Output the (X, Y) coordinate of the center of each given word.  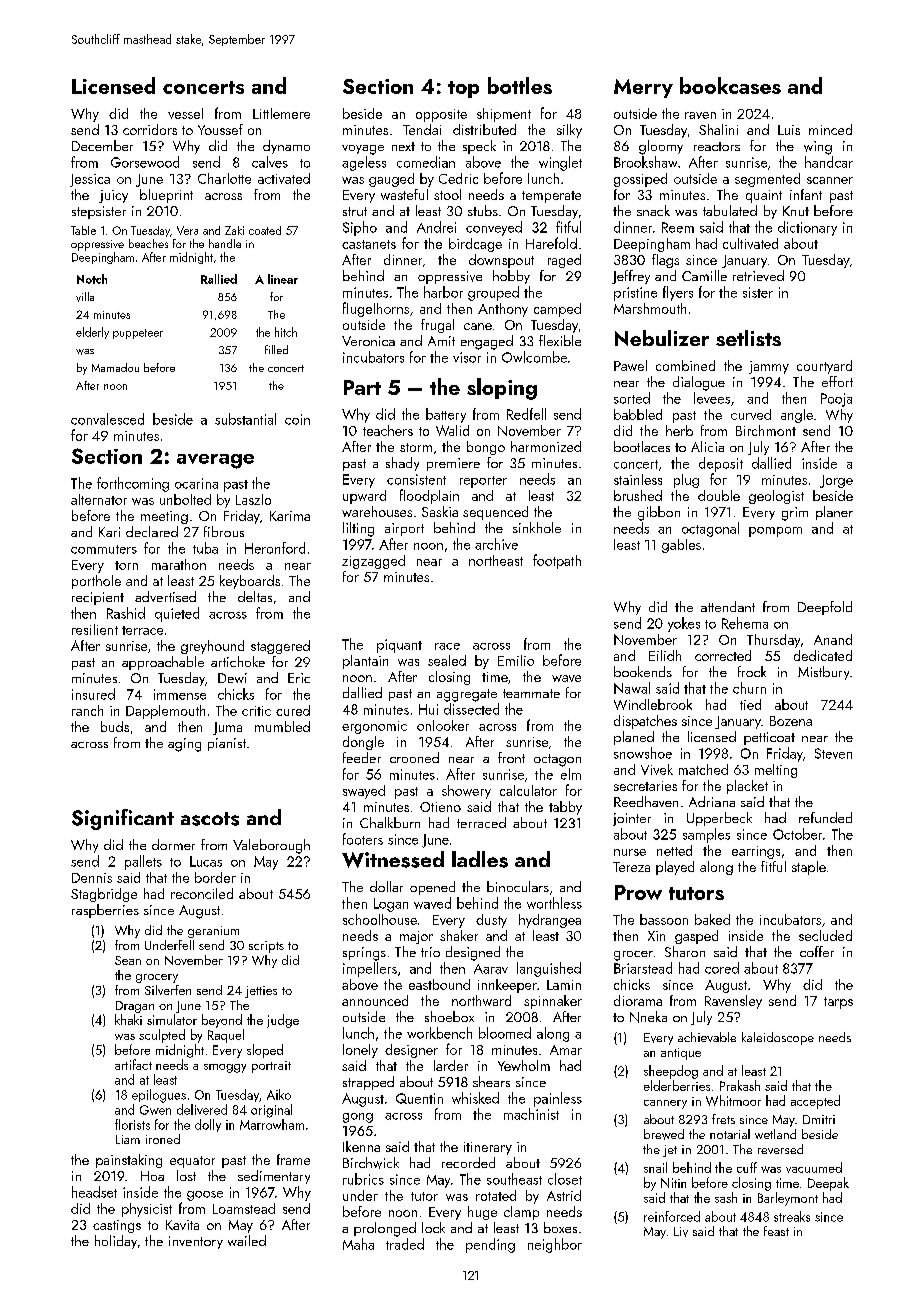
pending (490, 1245)
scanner (830, 180)
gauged (391, 180)
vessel (185, 113)
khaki (128, 1019)
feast (776, 1231)
